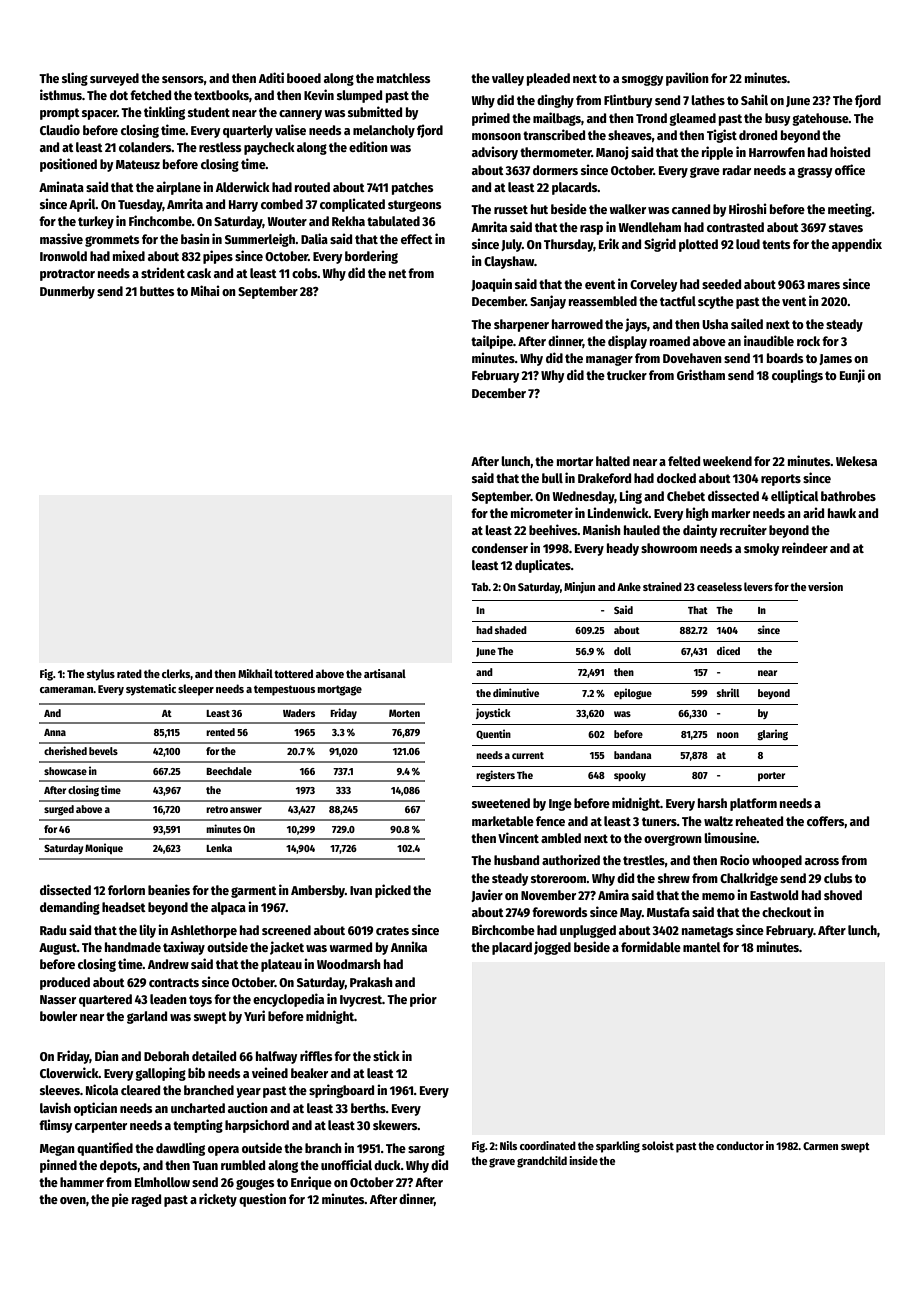 Image resolution: width=924 pixels, height=1308 pixels. I want to click on question, so click(262, 1200).
